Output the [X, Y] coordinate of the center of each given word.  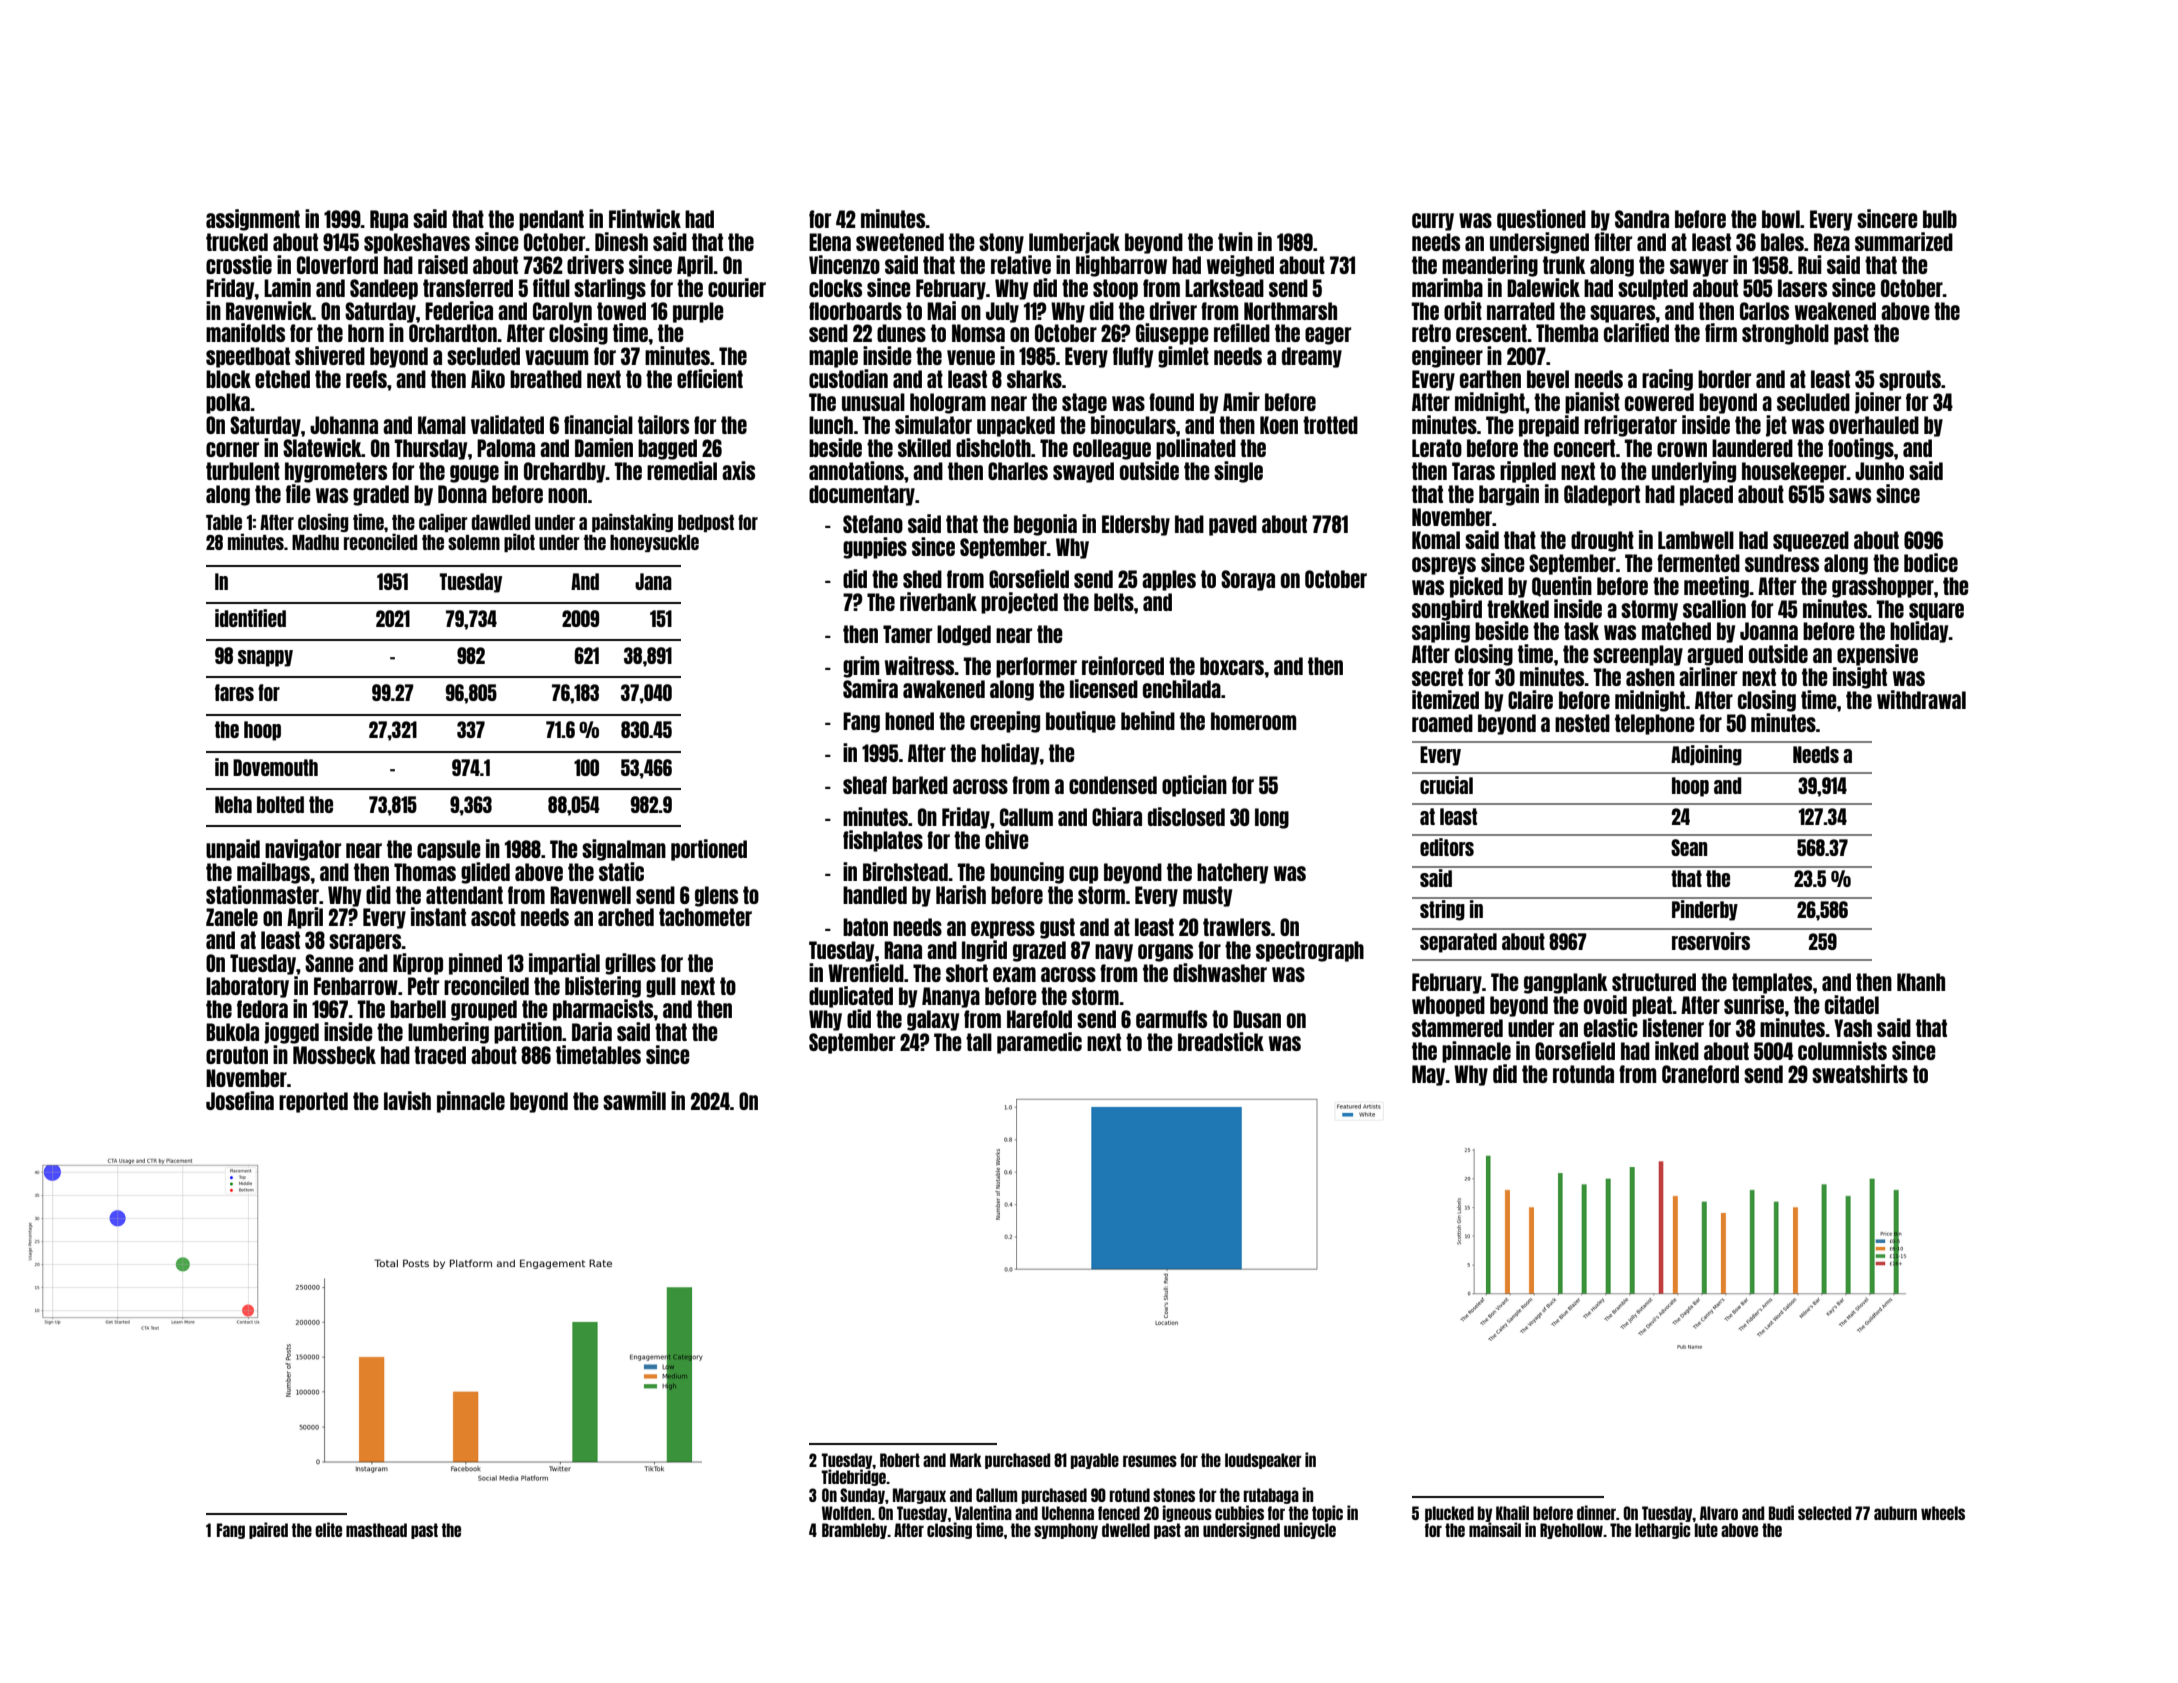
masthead [376, 1530]
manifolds [245, 332]
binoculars [1133, 424]
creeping [1005, 722]
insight [1860, 678]
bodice [1931, 562]
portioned [709, 850]
